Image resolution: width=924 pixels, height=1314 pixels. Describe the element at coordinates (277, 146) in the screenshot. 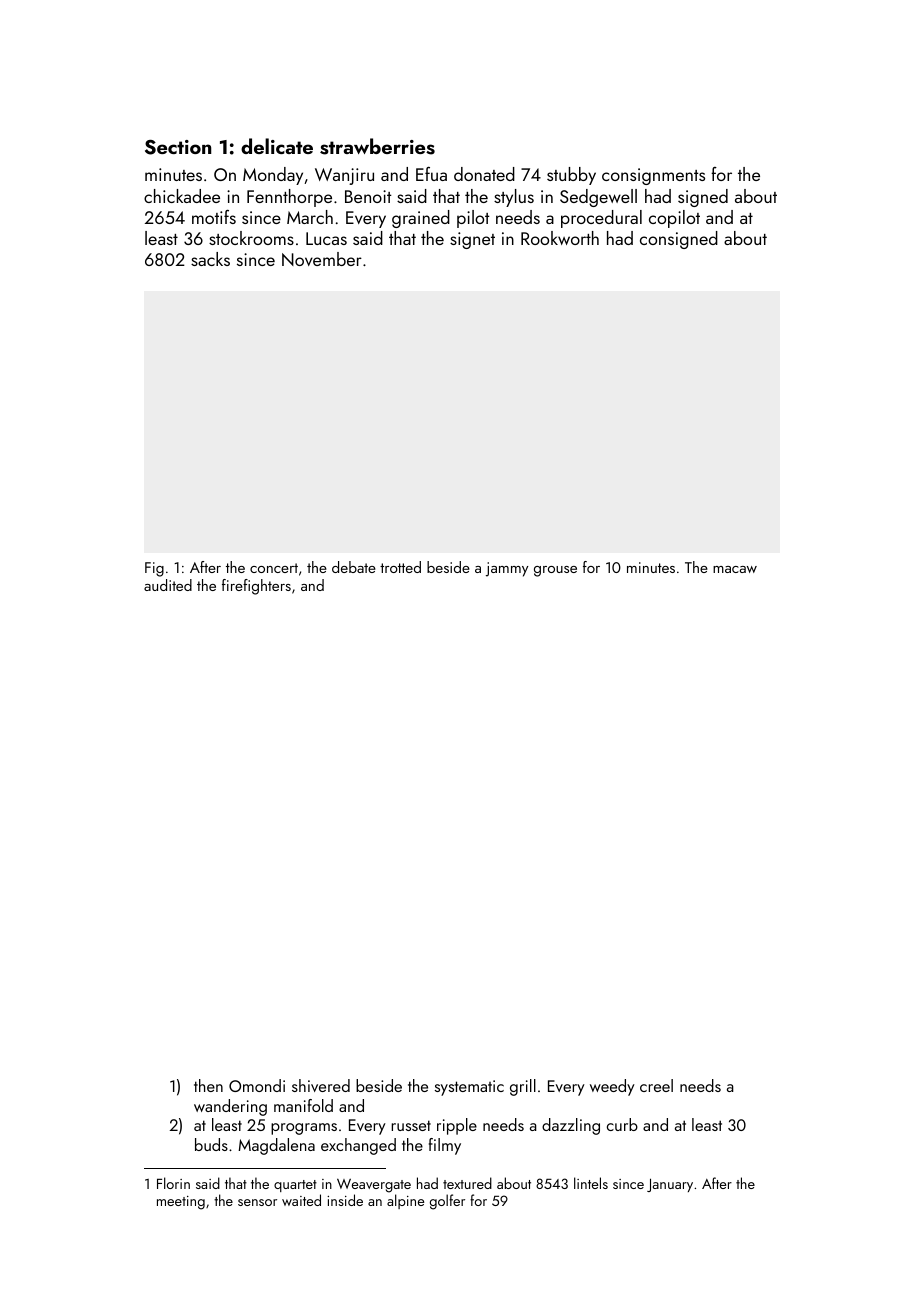

I see `delicate` at that location.
